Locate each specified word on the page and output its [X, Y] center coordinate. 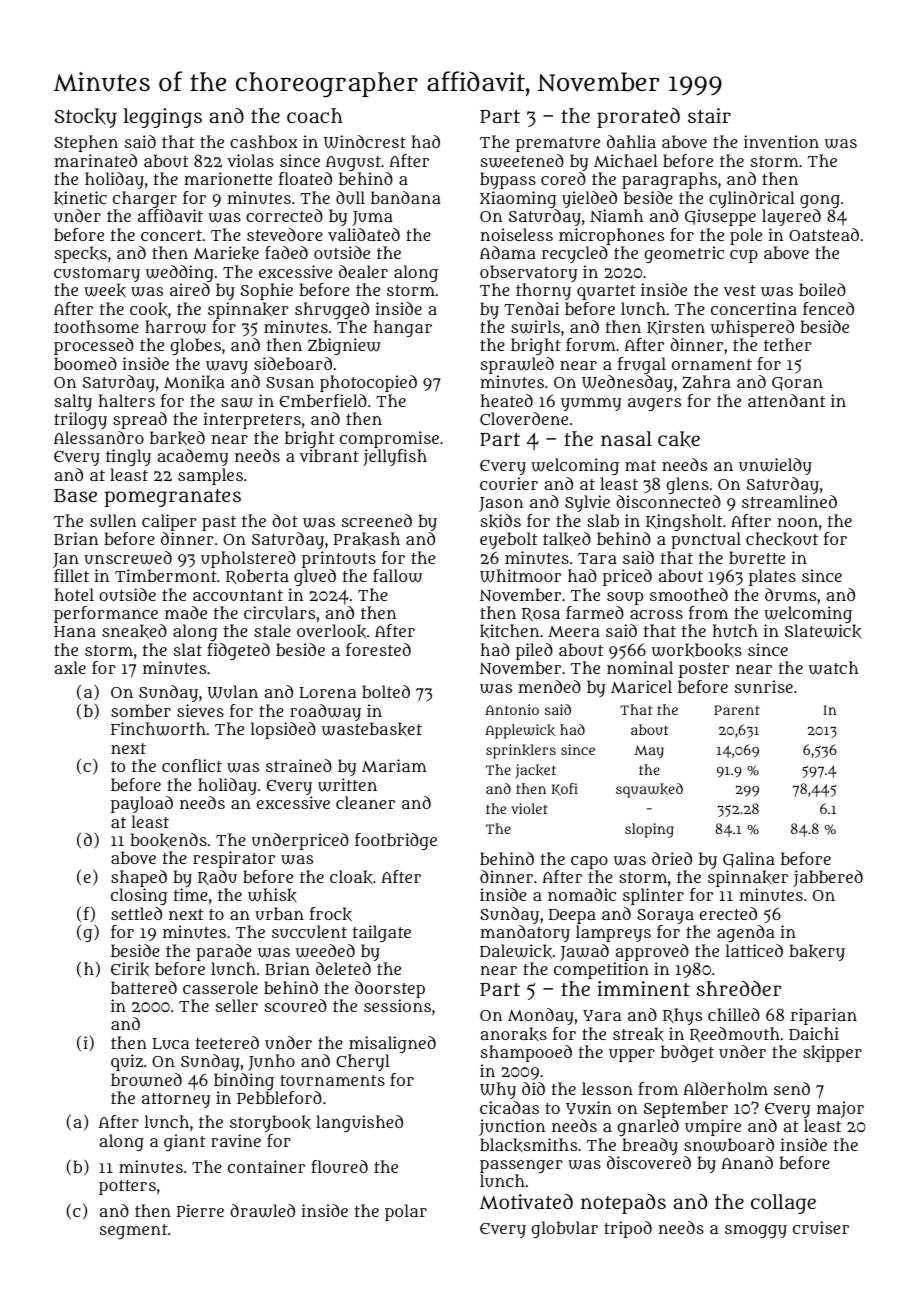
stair [709, 115]
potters [127, 1187]
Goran [797, 384]
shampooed [526, 1053]
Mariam [394, 765]
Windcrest [365, 142]
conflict [192, 765]
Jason [501, 504]
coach [315, 115]
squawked [649, 790]
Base [75, 495]
